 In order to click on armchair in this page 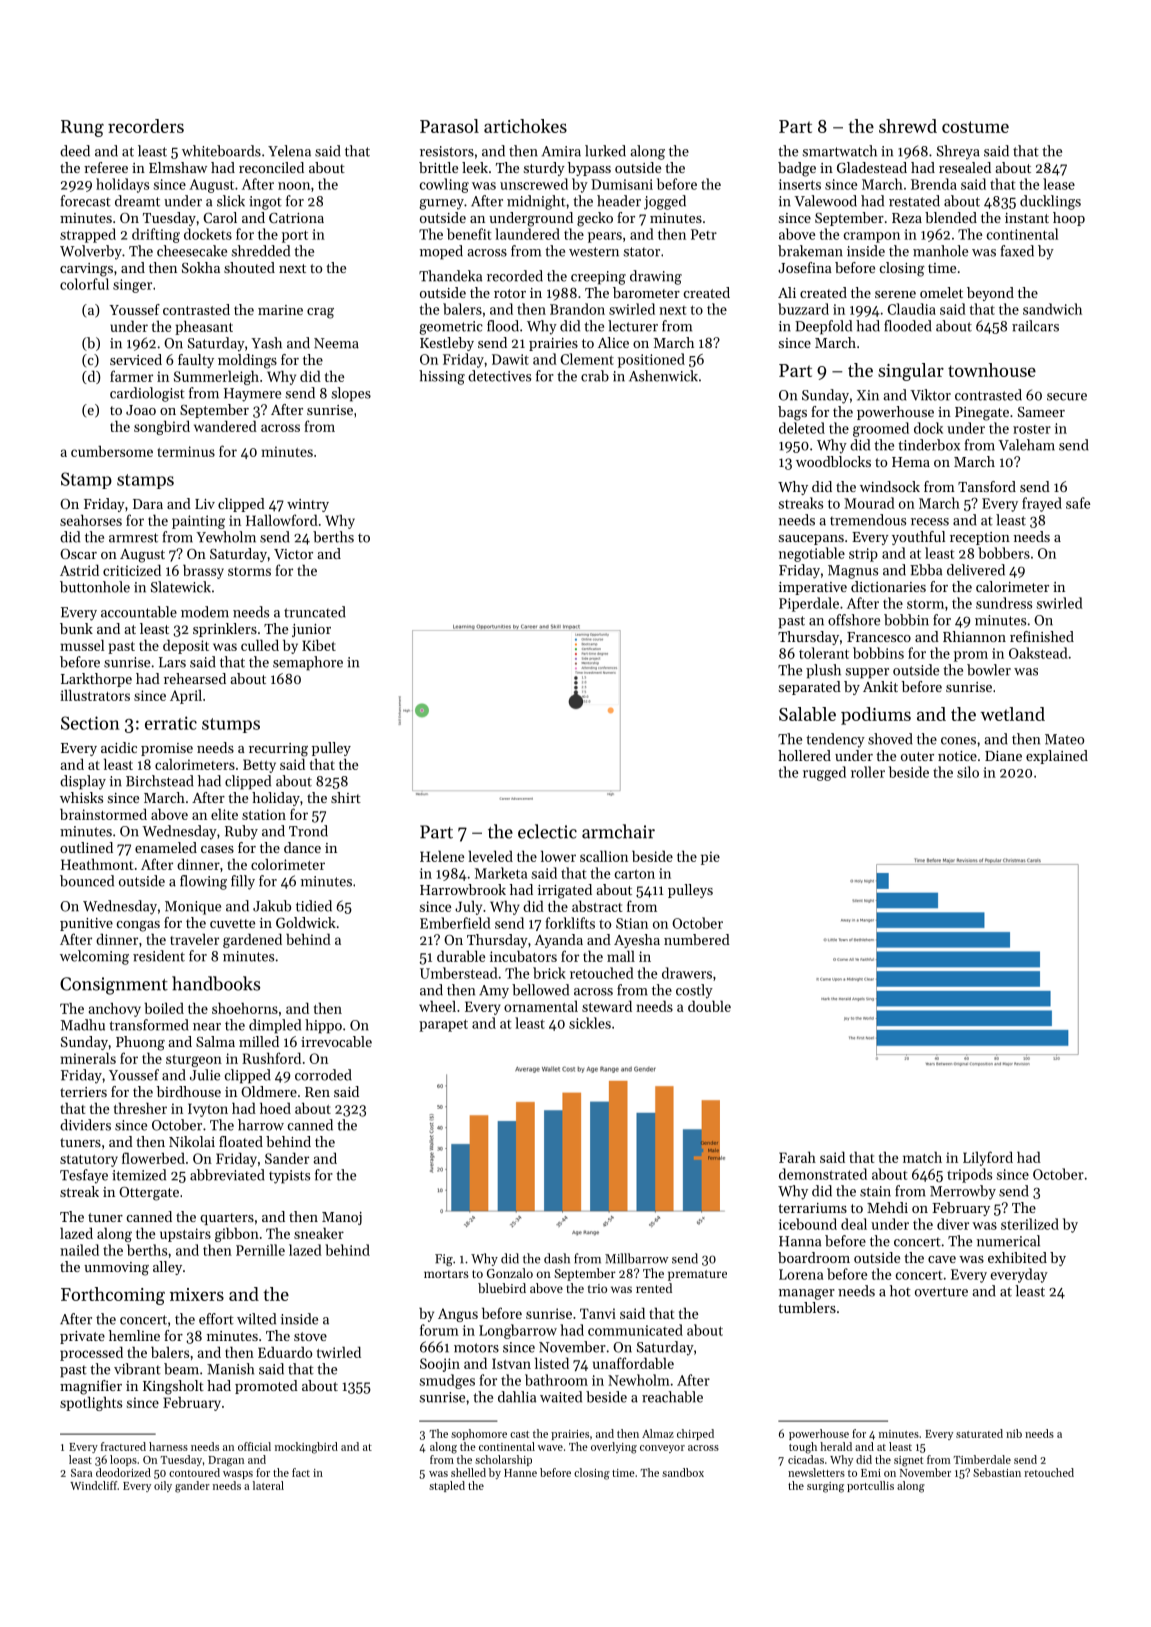, I will do `click(618, 831)`.
